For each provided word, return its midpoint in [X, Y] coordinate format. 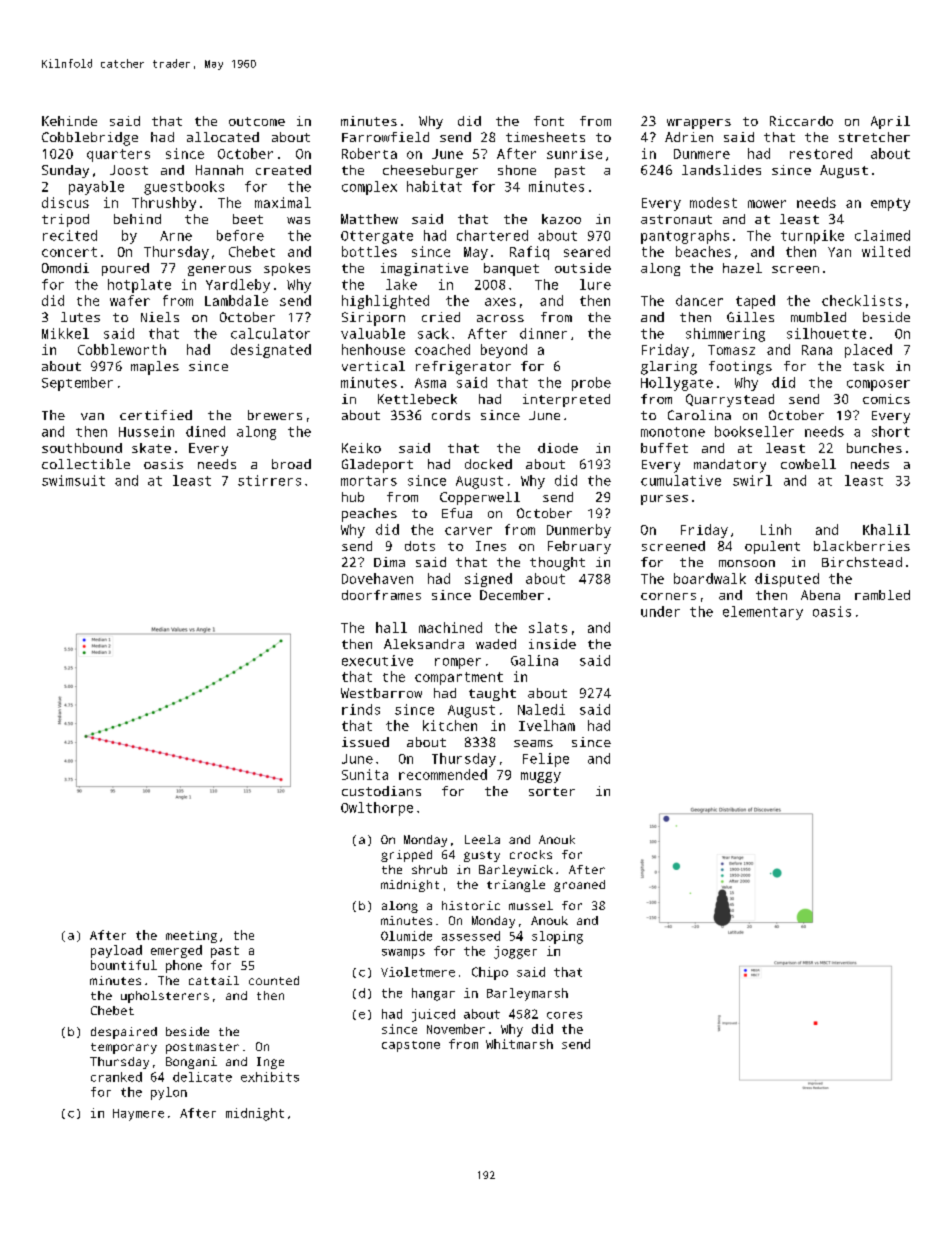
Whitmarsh [519, 1044]
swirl [752, 480]
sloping [557, 937]
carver [468, 531]
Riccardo [801, 121]
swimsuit [73, 480]
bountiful [124, 965]
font [549, 121]
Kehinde [69, 121]
